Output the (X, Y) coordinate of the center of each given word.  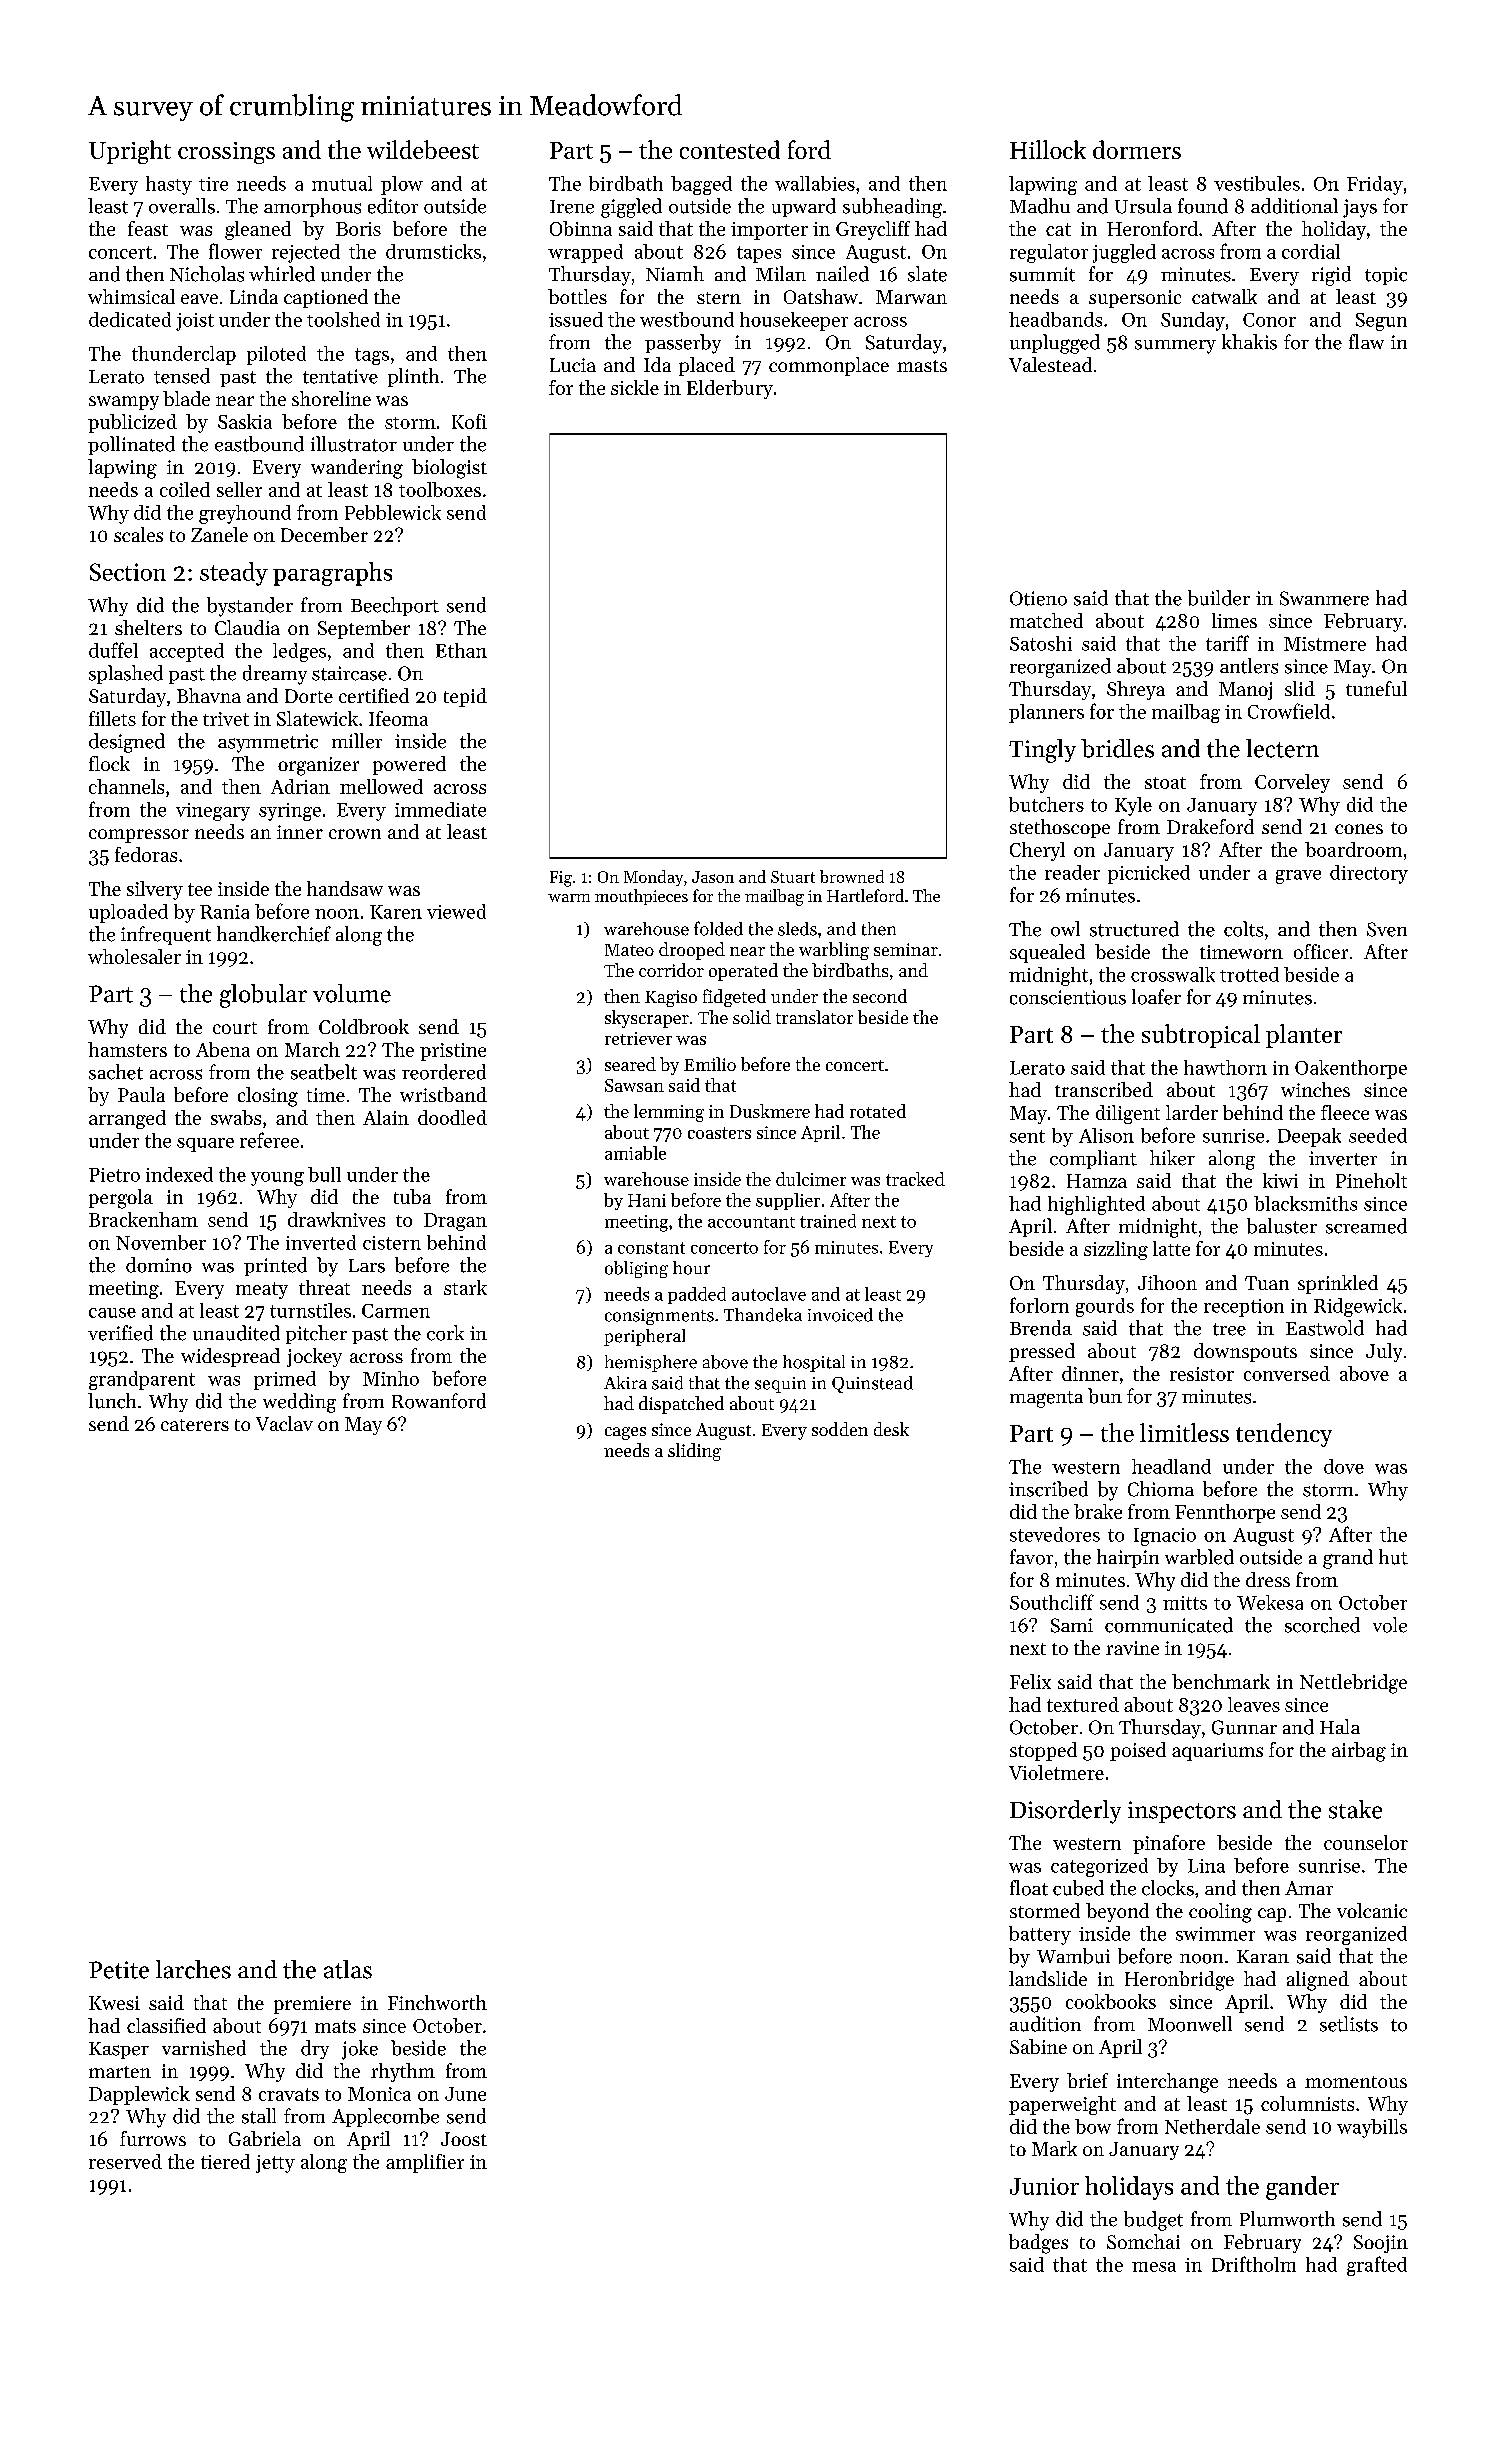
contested (730, 149)
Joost (464, 2139)
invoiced (840, 1315)
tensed (182, 376)
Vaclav (284, 1423)
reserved (125, 2161)
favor (1031, 1557)
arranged (127, 1119)
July (1384, 1352)
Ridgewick (1358, 1307)
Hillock (1048, 149)
